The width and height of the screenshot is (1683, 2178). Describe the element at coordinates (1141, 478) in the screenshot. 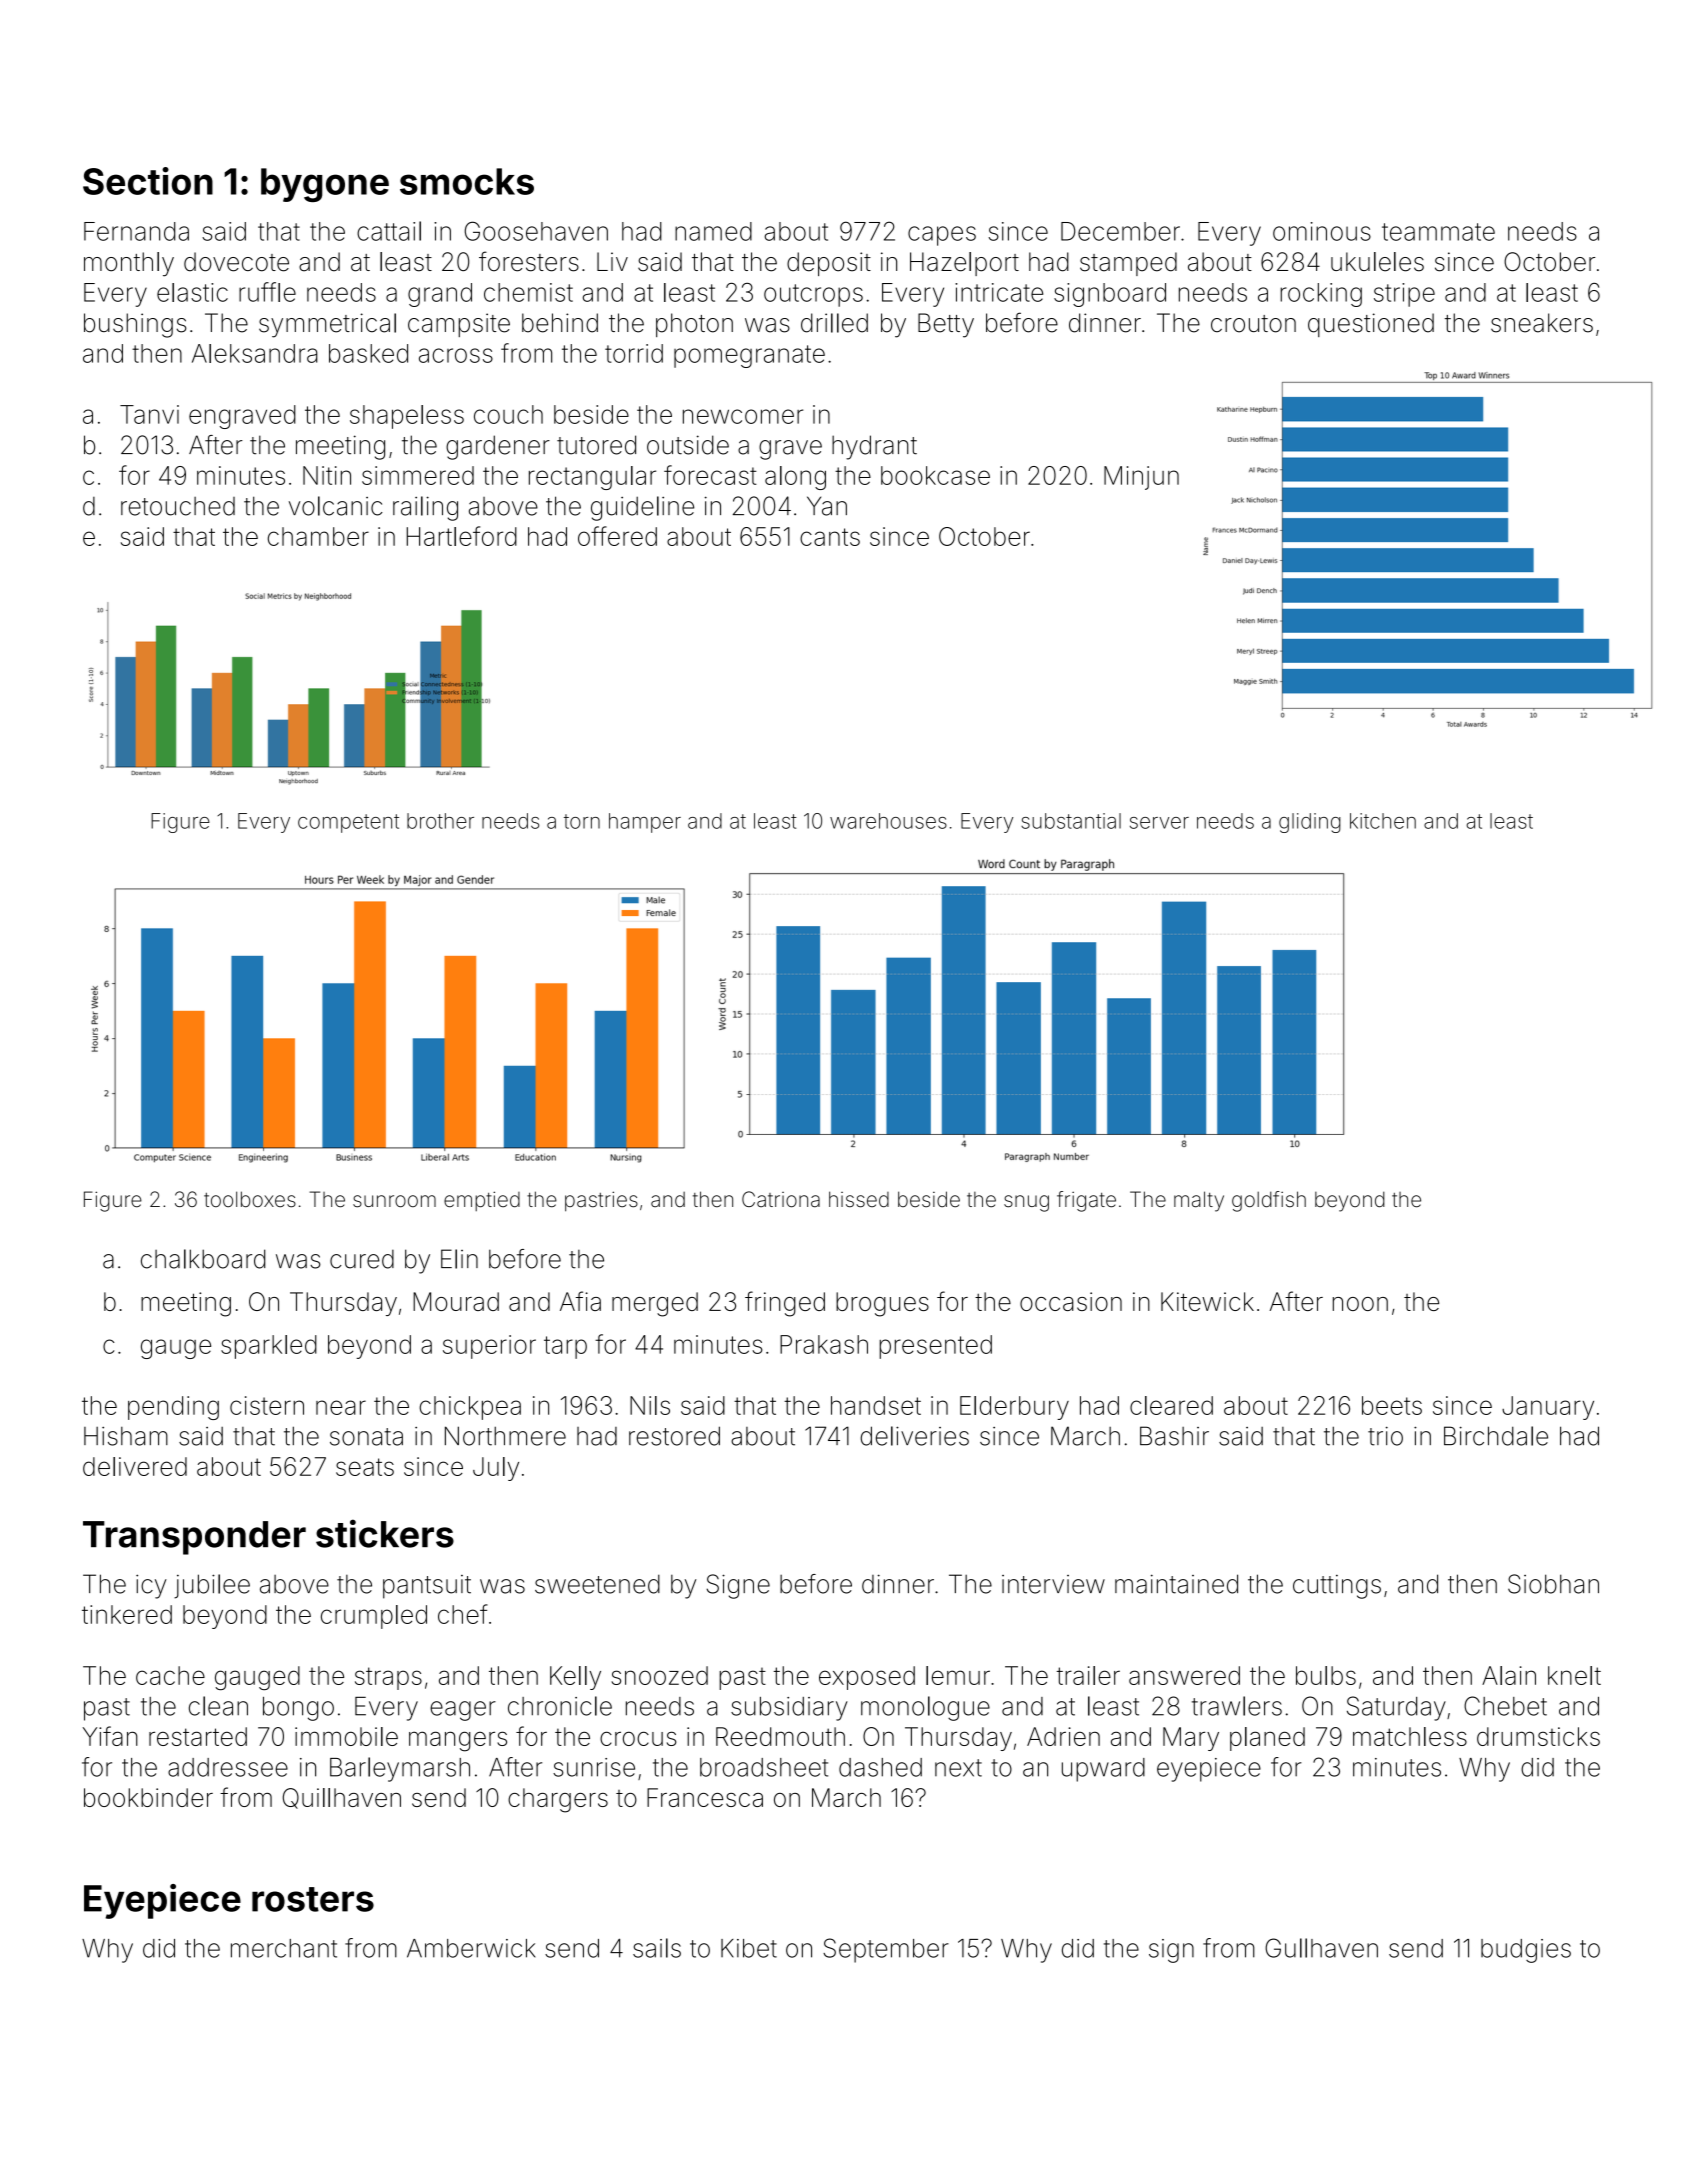

I see `Minjun` at that location.
